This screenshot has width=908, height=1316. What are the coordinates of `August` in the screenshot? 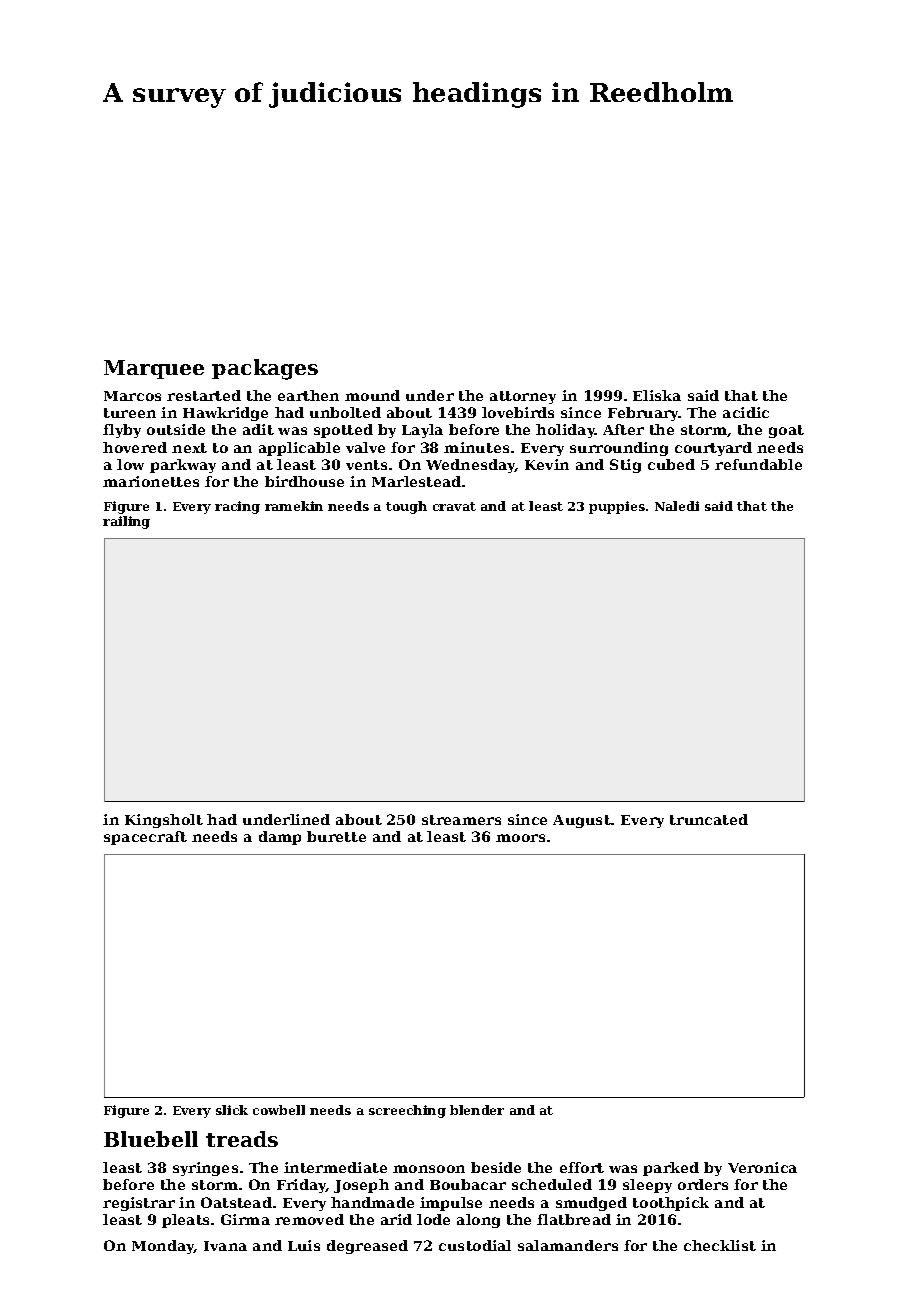 It's located at (582, 821).
